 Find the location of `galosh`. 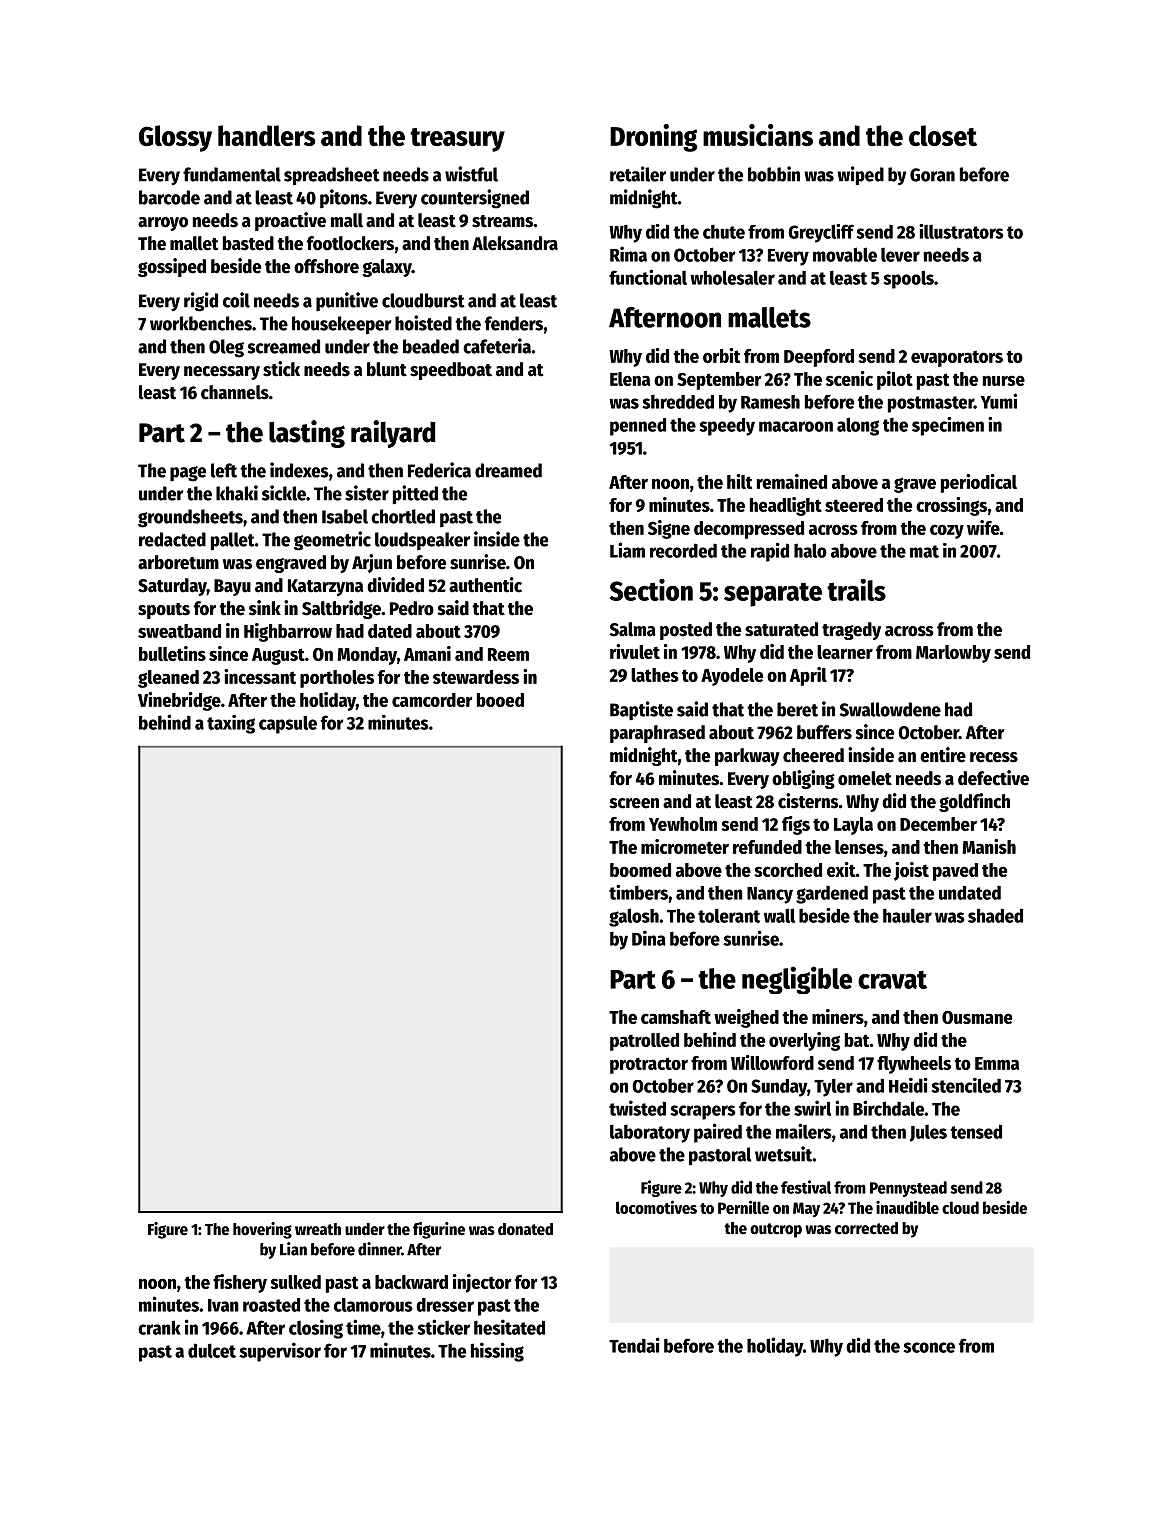

galosh is located at coordinates (634, 917).
